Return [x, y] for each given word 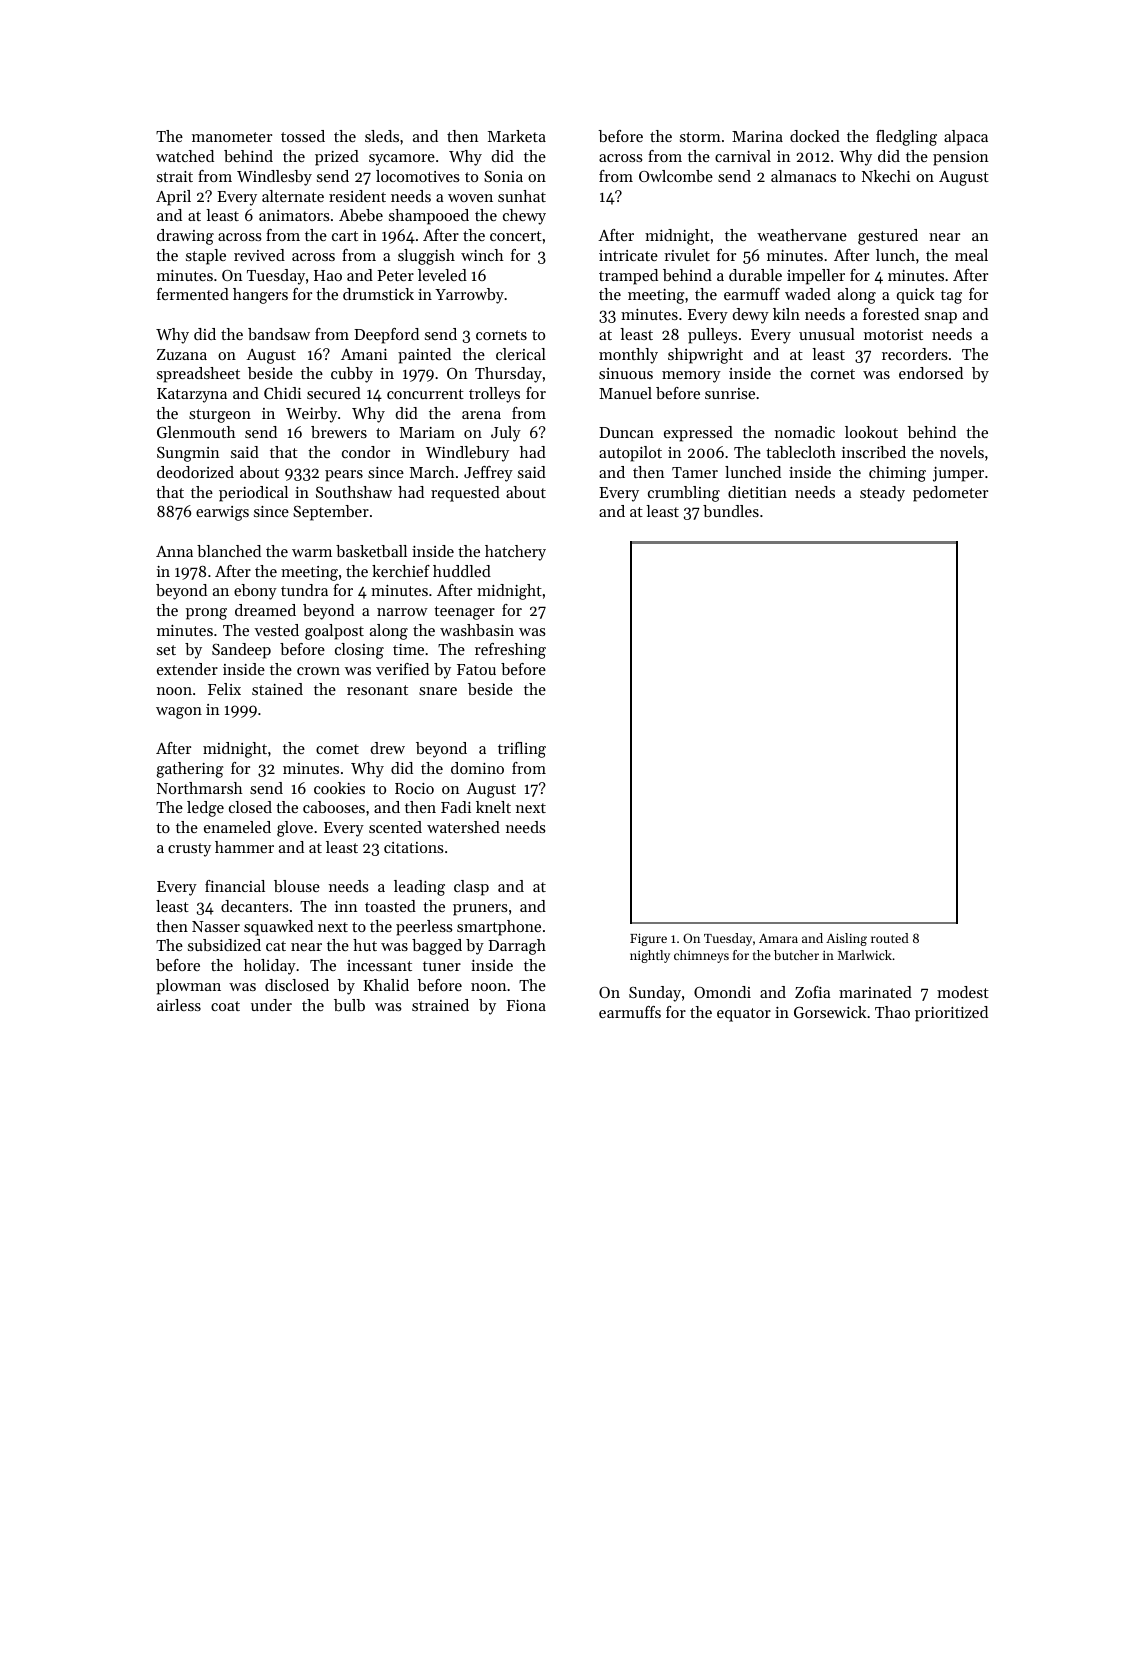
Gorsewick [830, 1012]
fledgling [906, 138]
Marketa [517, 136]
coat [225, 1006]
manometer [232, 137]
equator [744, 1015]
